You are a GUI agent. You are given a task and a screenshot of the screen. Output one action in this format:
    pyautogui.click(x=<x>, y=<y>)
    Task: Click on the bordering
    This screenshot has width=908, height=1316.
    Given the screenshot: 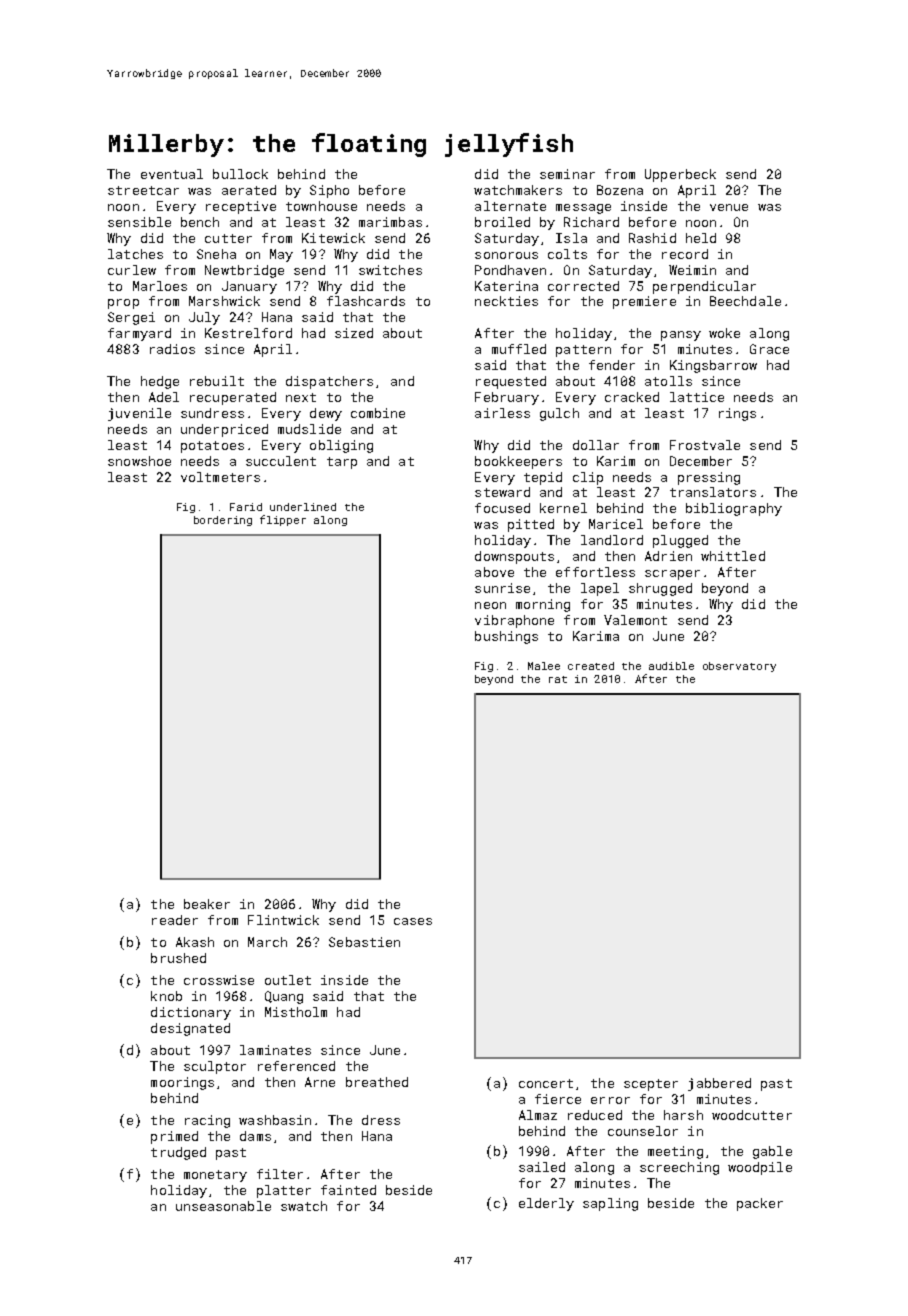 What is the action you would take?
    pyautogui.click(x=223, y=521)
